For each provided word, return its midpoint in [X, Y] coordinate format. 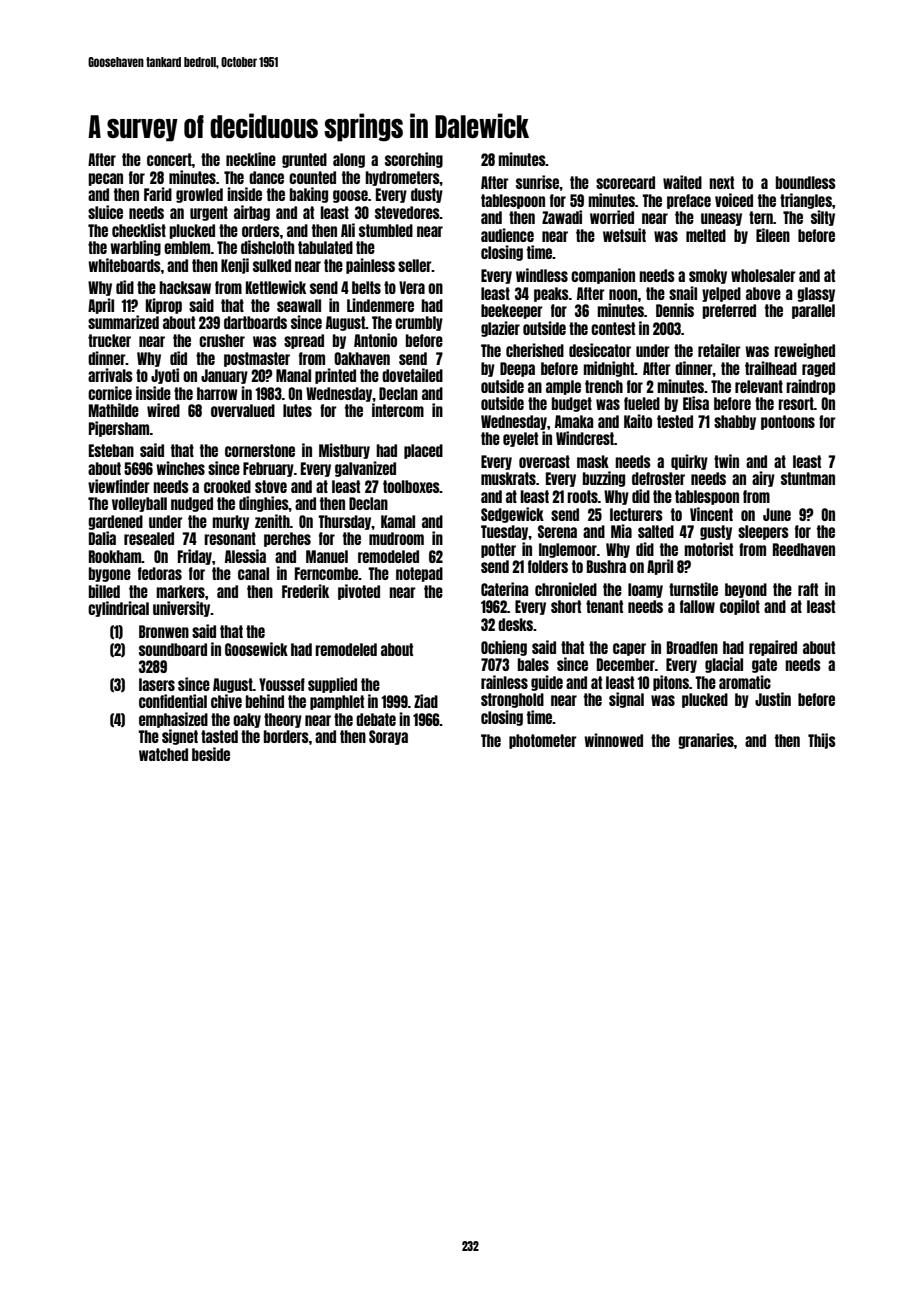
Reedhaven [804, 549]
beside [211, 754]
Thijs [822, 741]
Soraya [388, 737]
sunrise [537, 182]
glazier [500, 329]
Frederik [305, 591]
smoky [708, 276]
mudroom [396, 538]
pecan [105, 179]
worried [612, 217]
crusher [222, 340]
